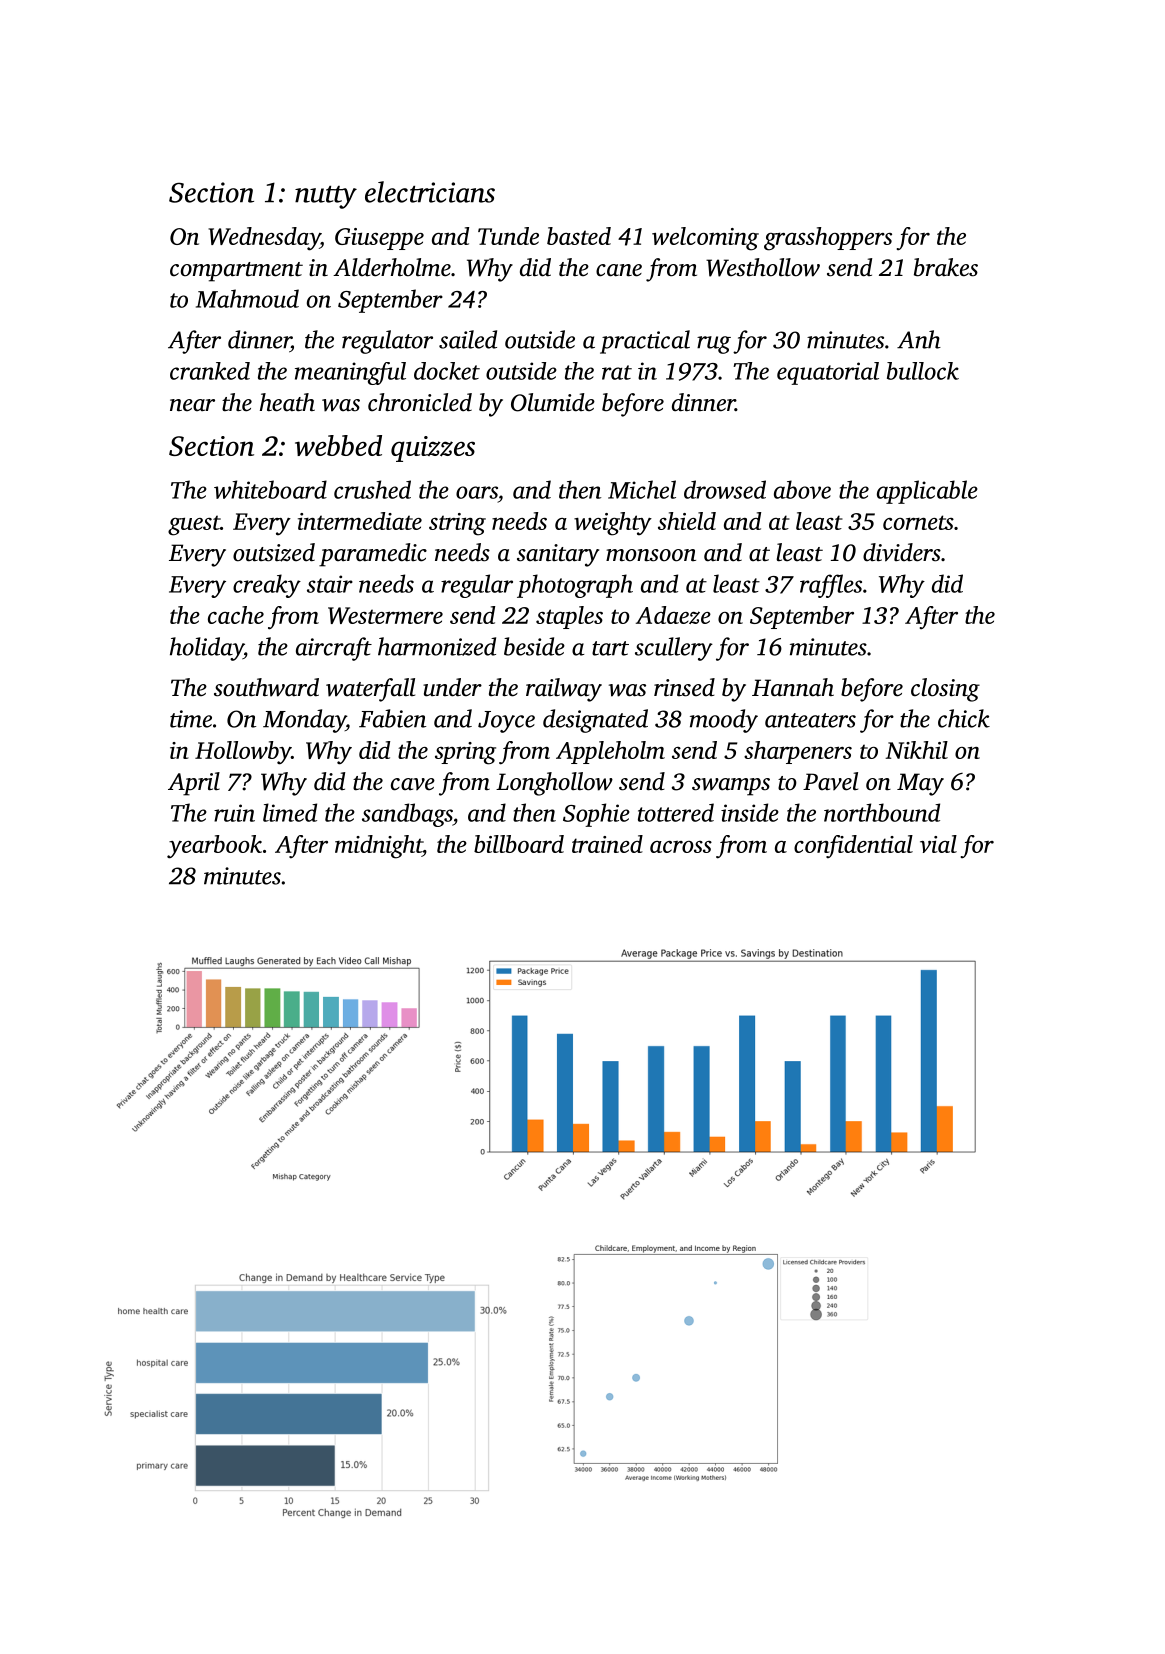  I want to click on electricians, so click(430, 192).
